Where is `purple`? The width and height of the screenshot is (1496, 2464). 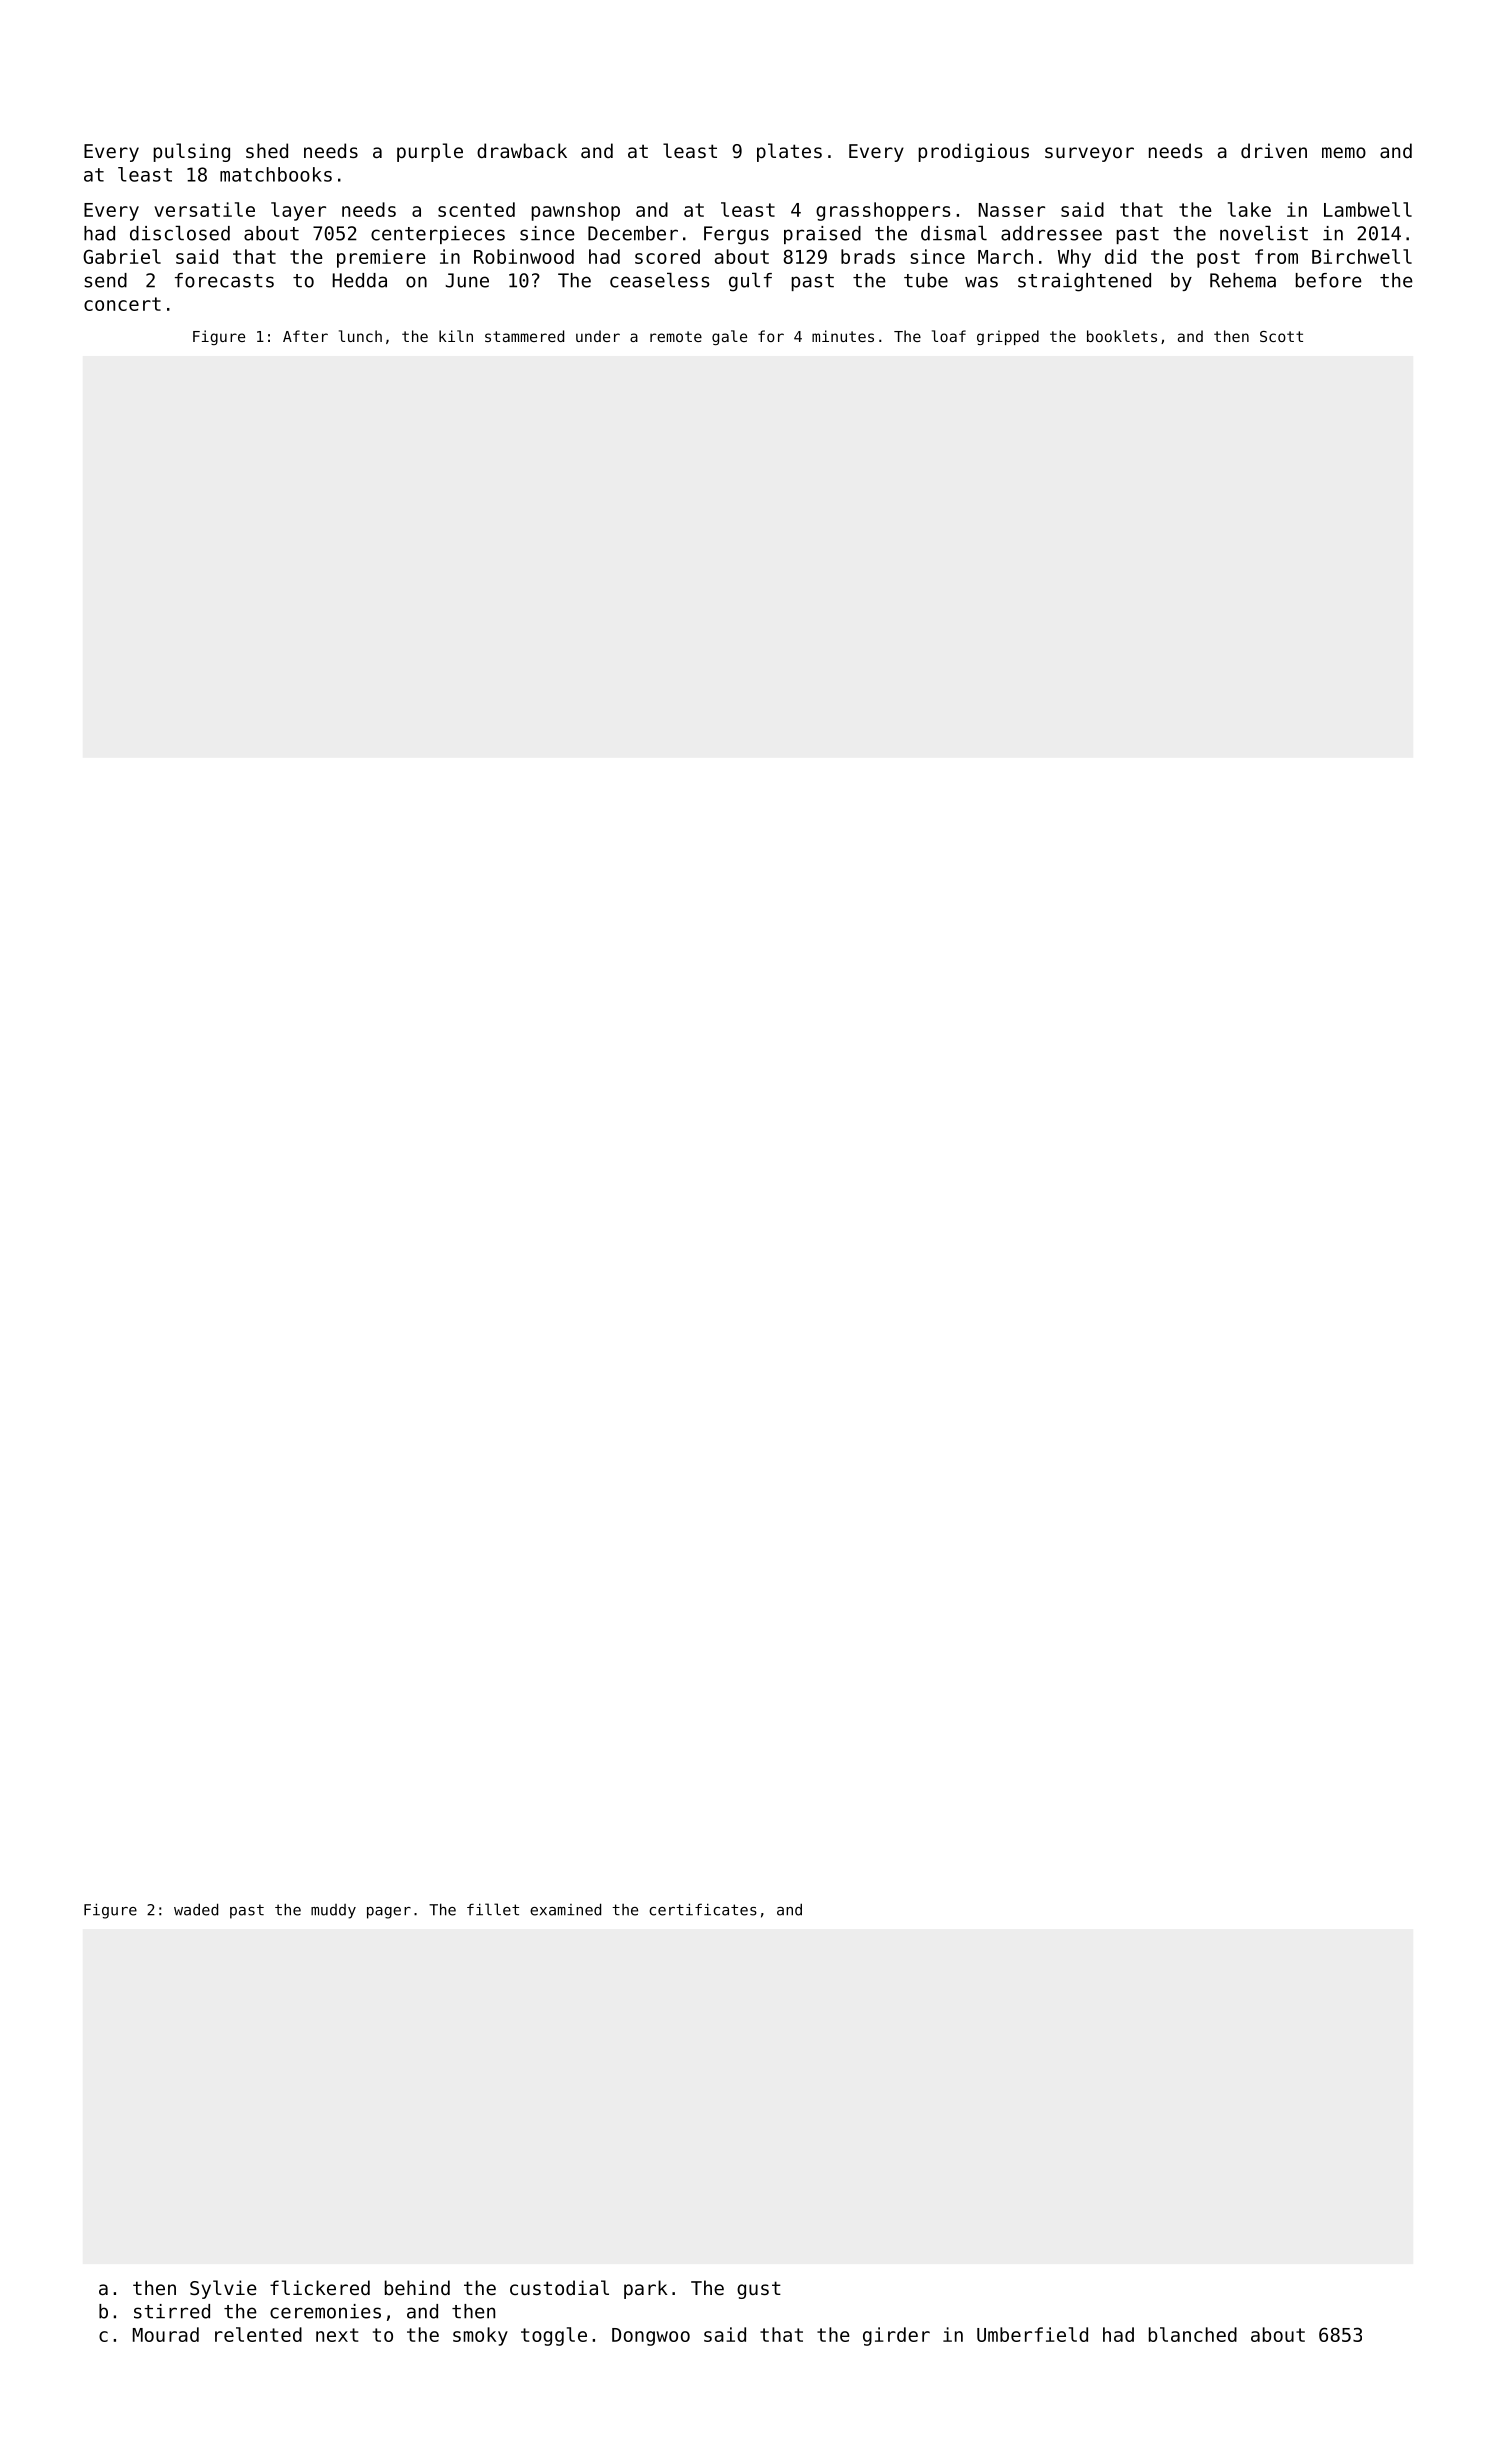 purple is located at coordinates (430, 152).
